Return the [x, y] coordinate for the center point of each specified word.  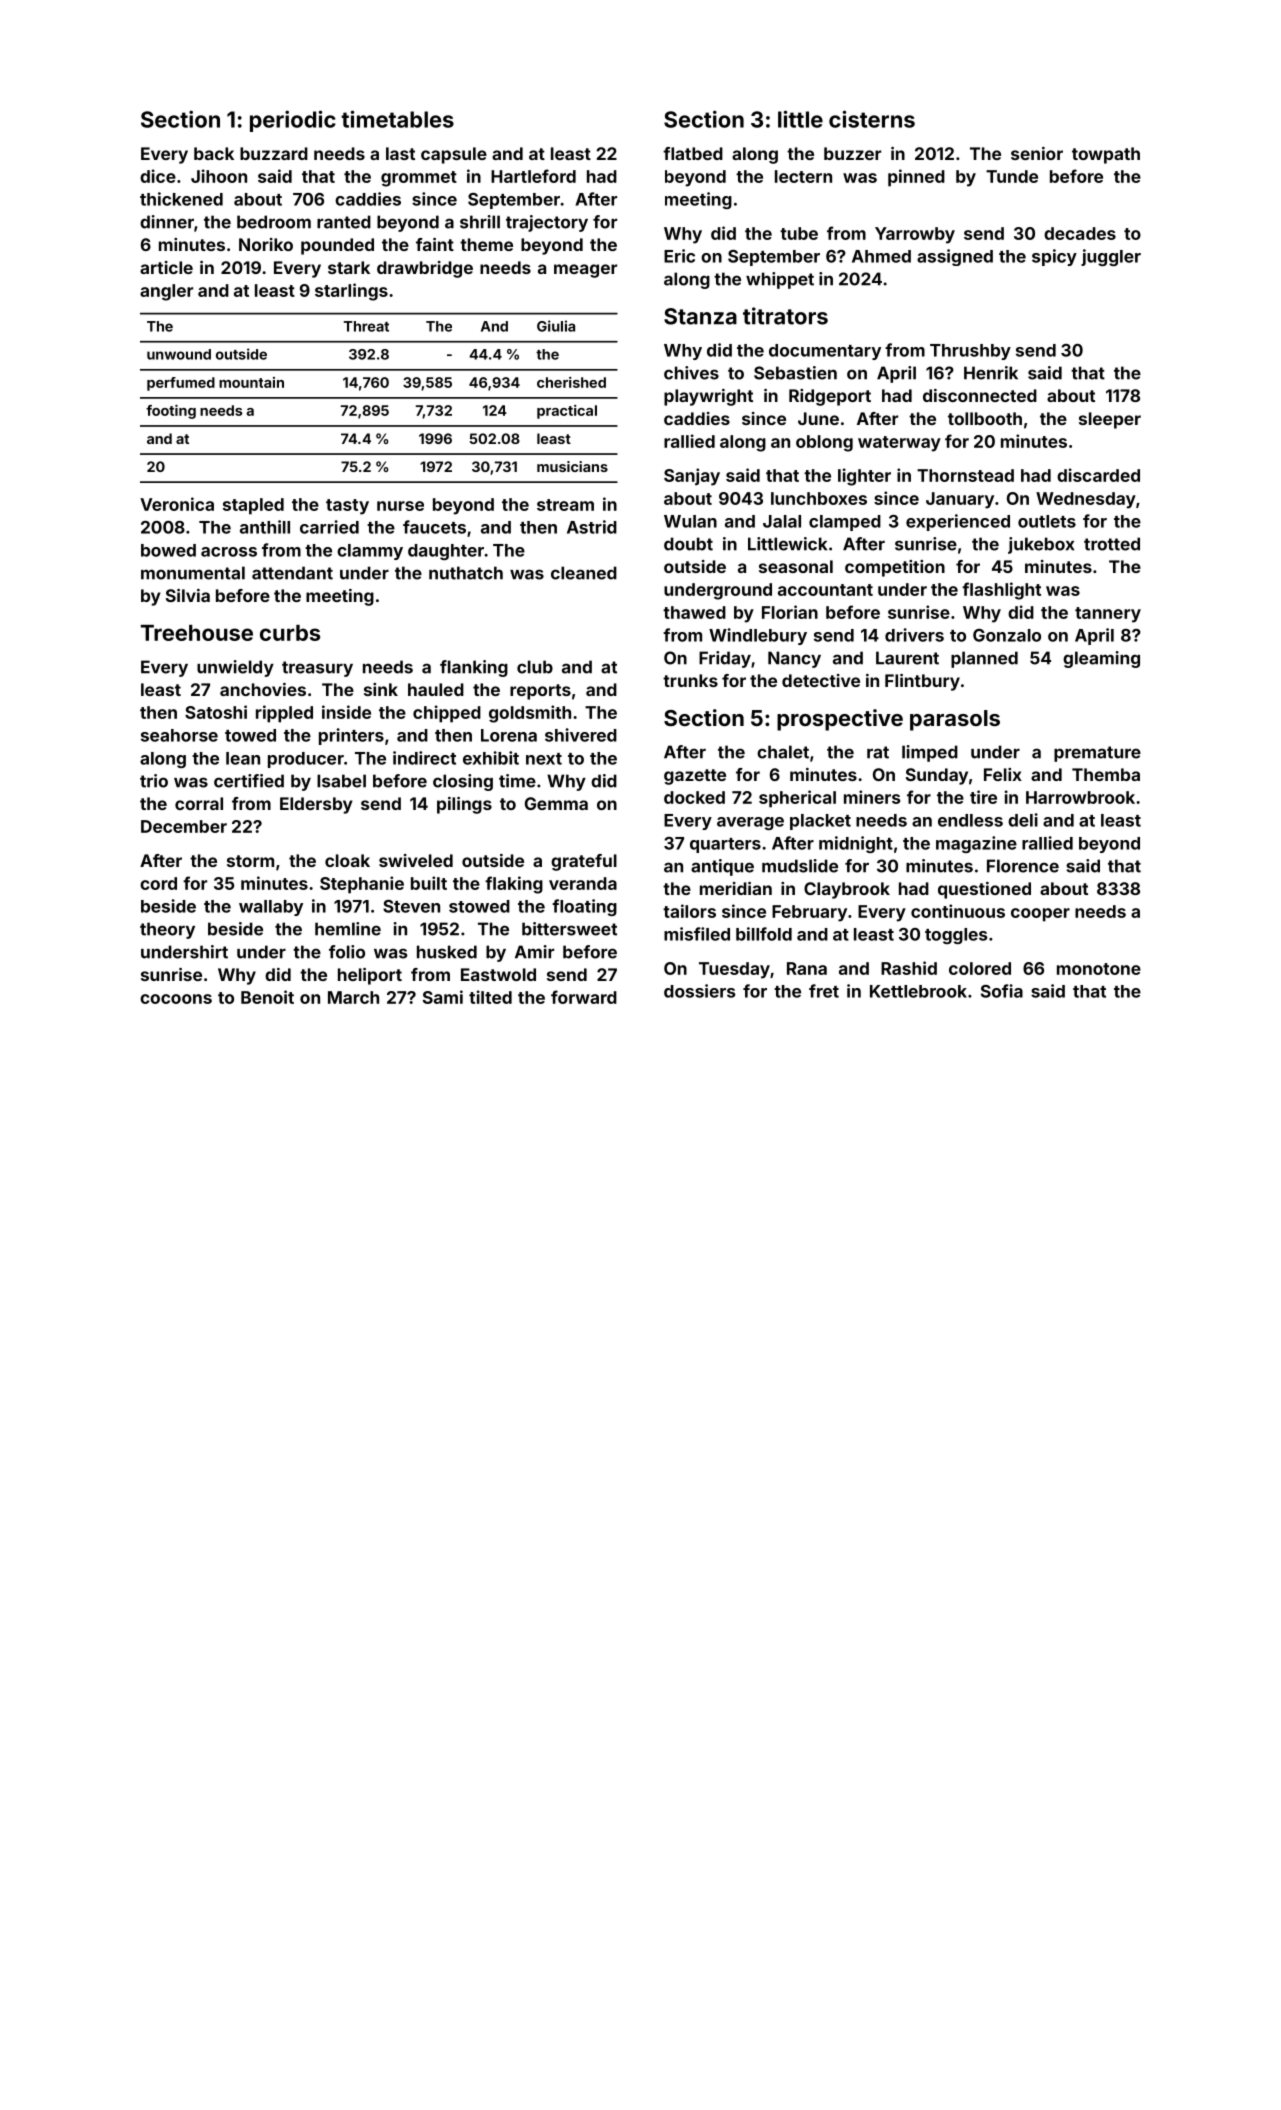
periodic [293, 121]
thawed [694, 612]
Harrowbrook [1080, 797]
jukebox [1041, 545]
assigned [955, 257]
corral [199, 803]
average [750, 823]
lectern [803, 176]
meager [585, 271]
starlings [351, 292]
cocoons [176, 999]
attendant [292, 573]
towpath [1106, 155]
